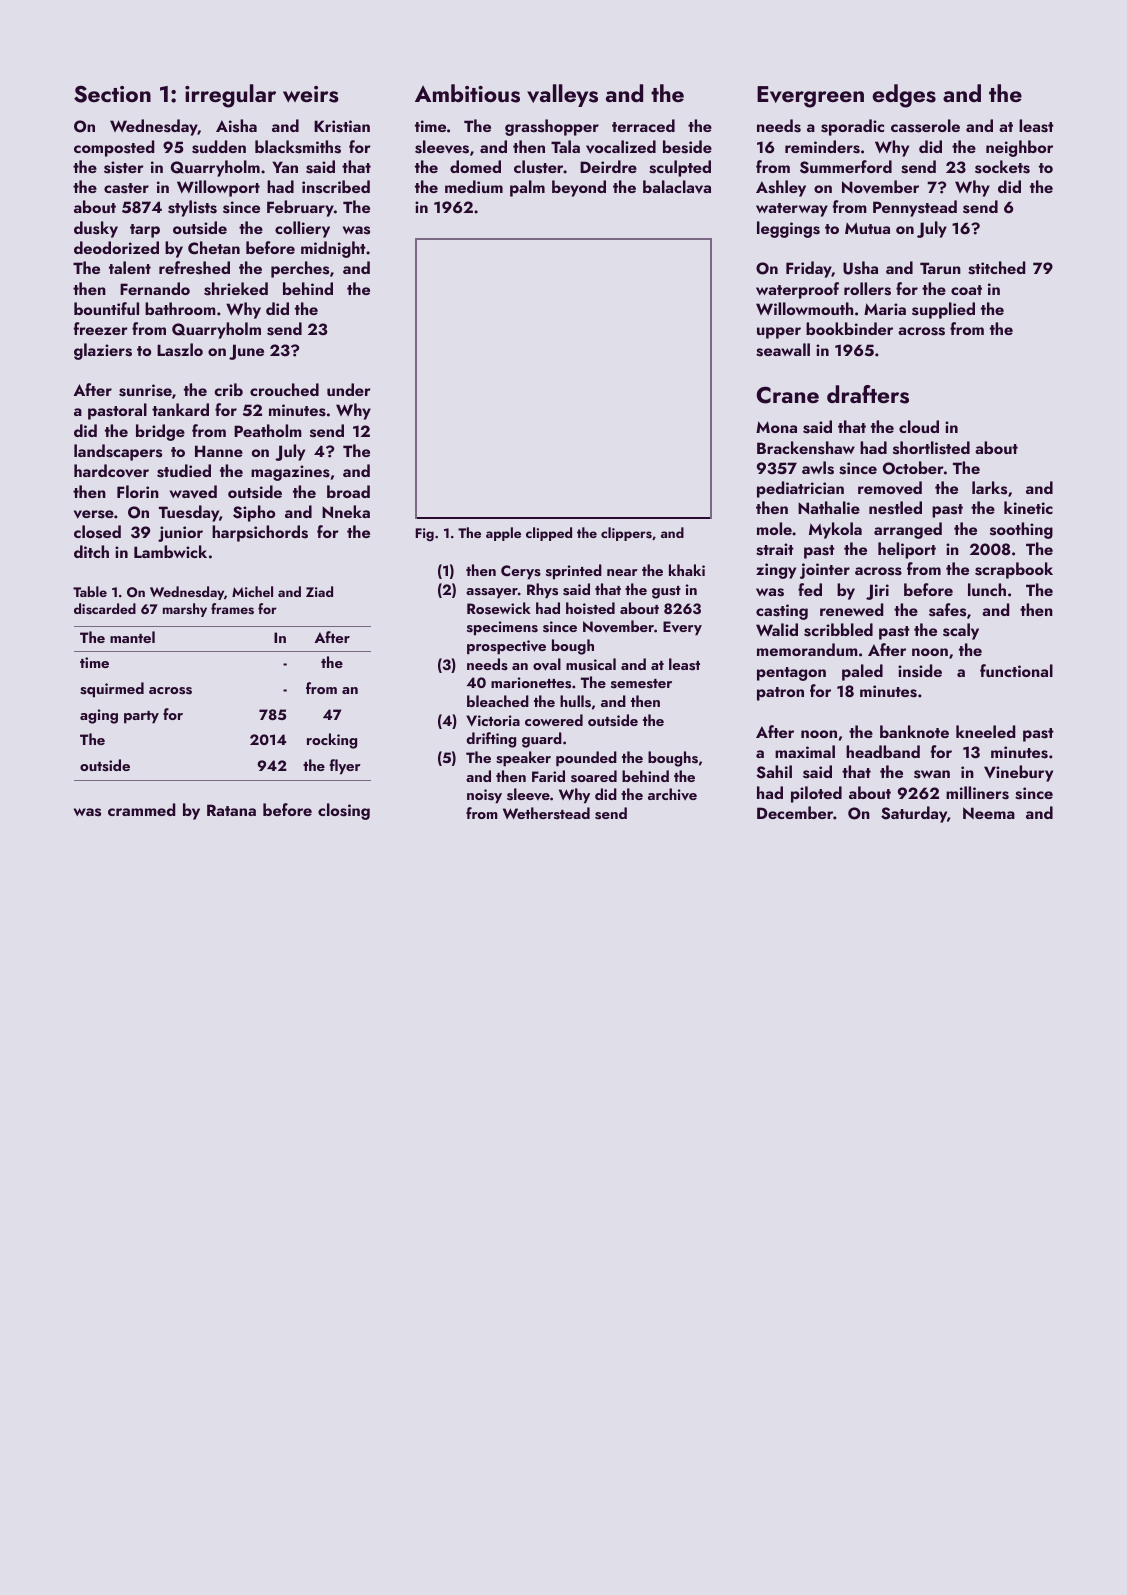 This image has width=1127, height=1595. What do you see at coordinates (344, 811) in the image?
I see `closing` at bounding box center [344, 811].
